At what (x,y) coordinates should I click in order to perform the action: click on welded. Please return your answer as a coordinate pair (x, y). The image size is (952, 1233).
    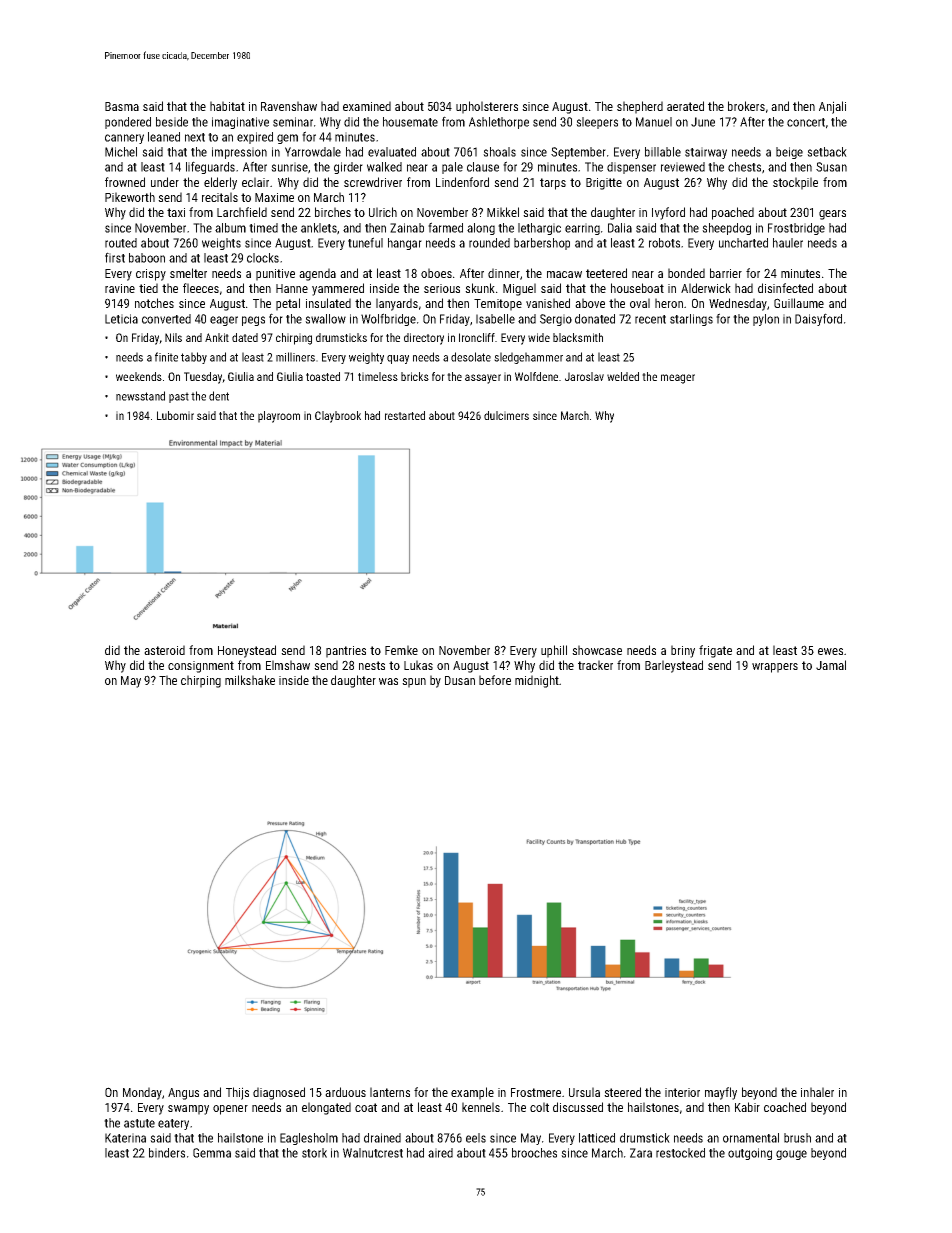
    Looking at the image, I should click on (623, 376).
